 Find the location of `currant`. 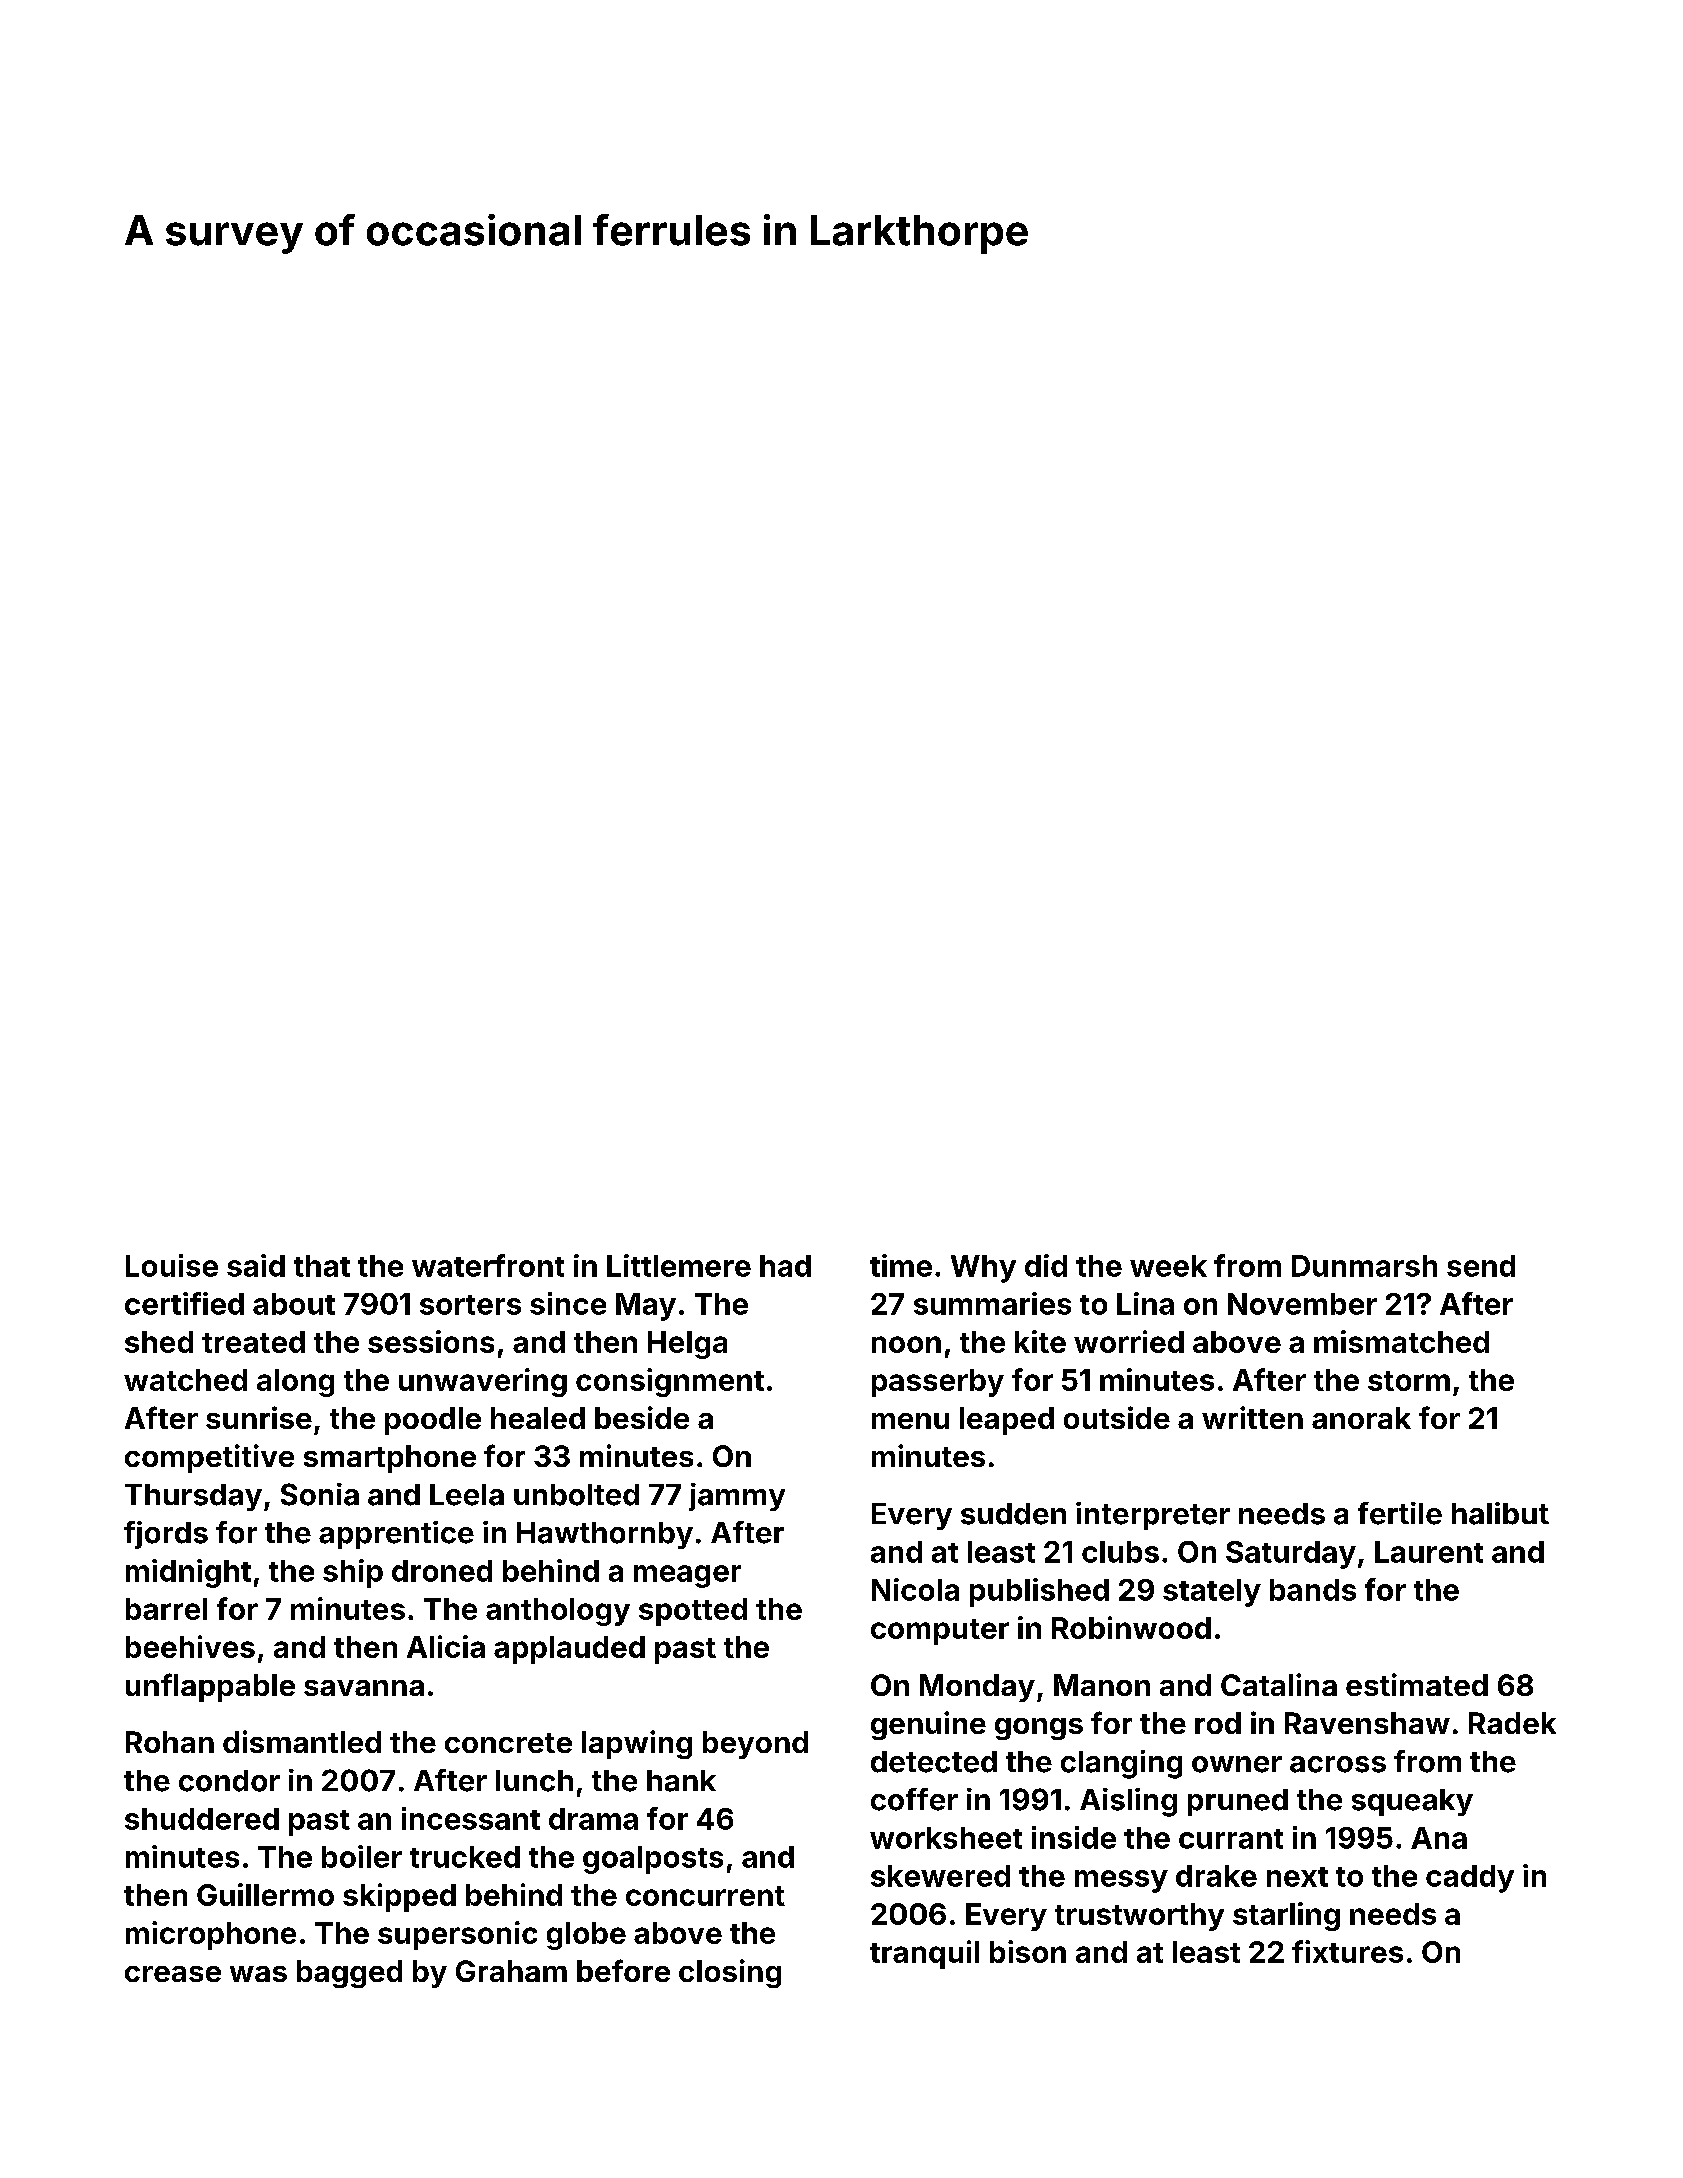

currant is located at coordinates (1231, 1839).
